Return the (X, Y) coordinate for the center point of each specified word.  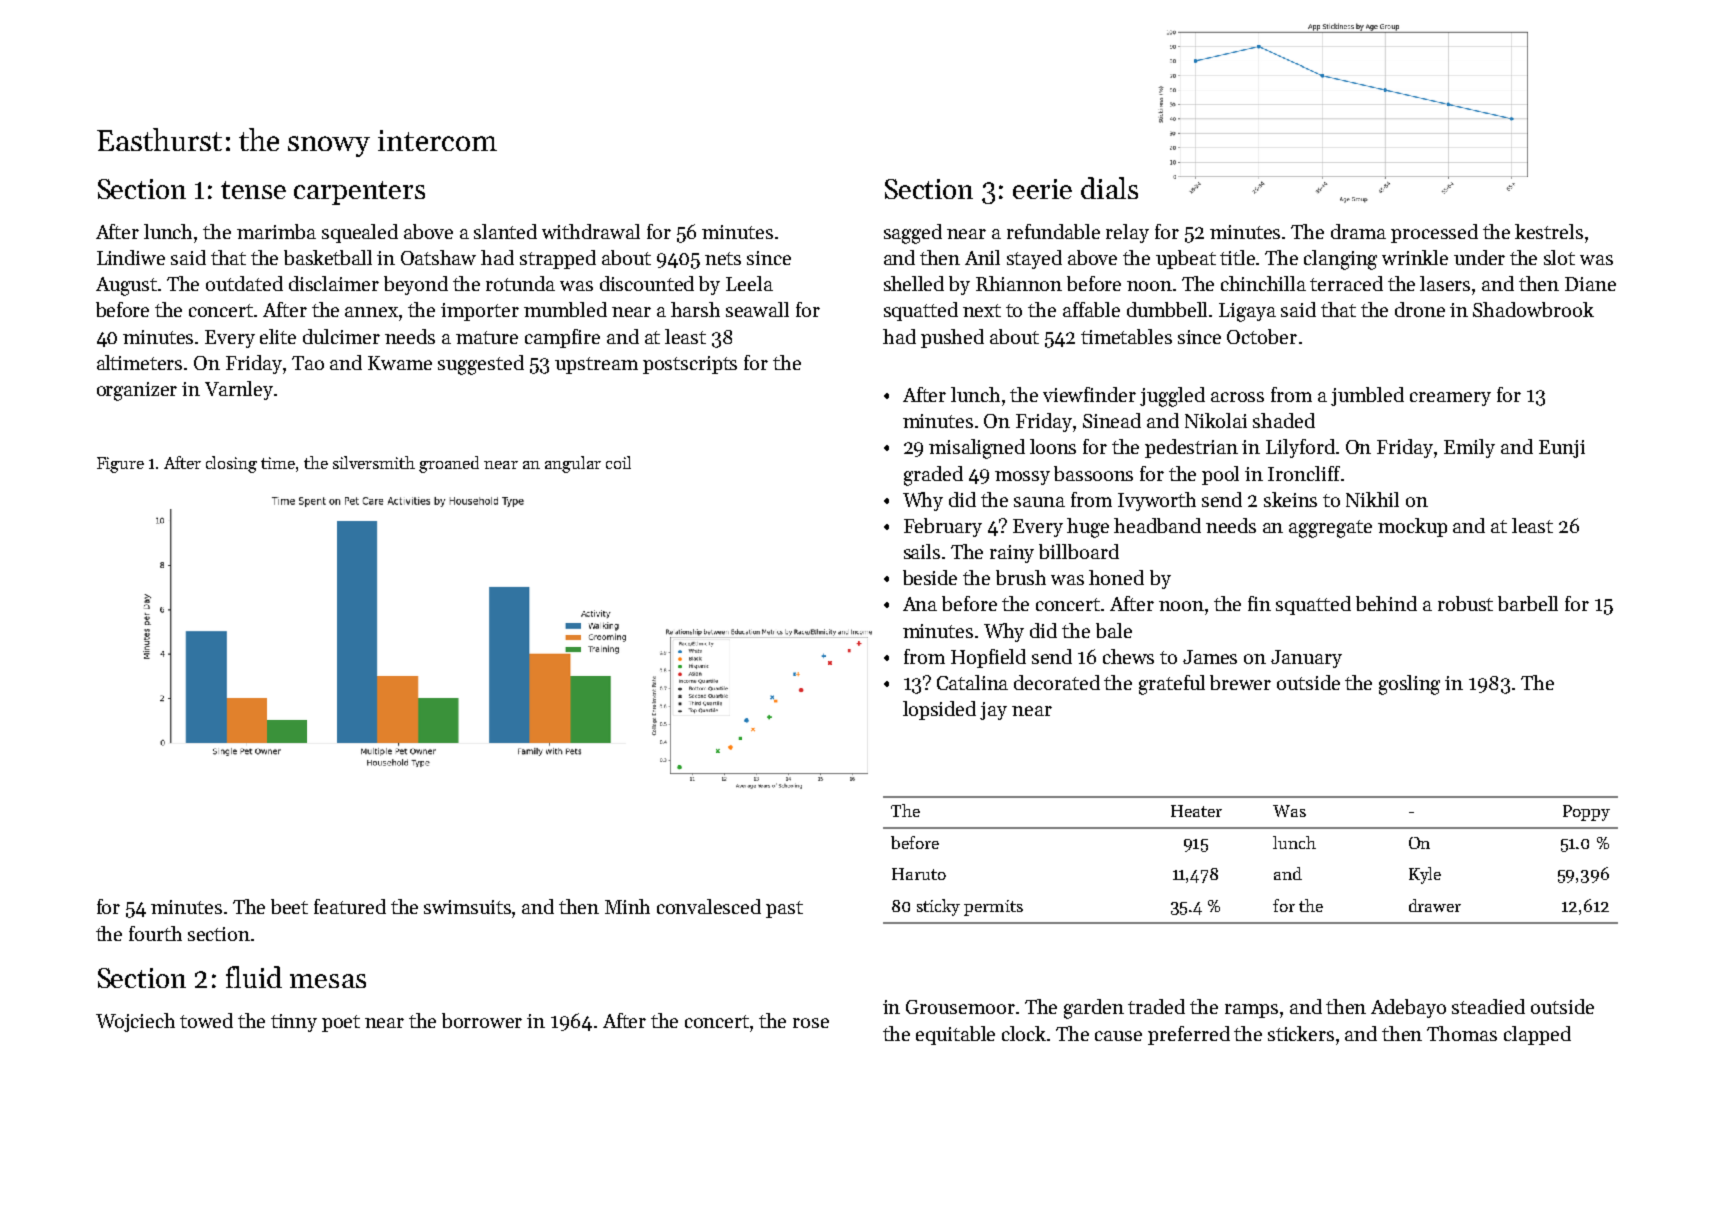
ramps (1251, 1011)
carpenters (359, 193)
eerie (1042, 189)
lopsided (939, 710)
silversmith (374, 462)
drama (1358, 231)
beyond (416, 285)
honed (1116, 577)
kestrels (1549, 231)
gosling (1409, 685)
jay (993, 711)
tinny (294, 1023)
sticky (938, 907)
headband (1157, 525)
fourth (155, 933)
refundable (1053, 231)
